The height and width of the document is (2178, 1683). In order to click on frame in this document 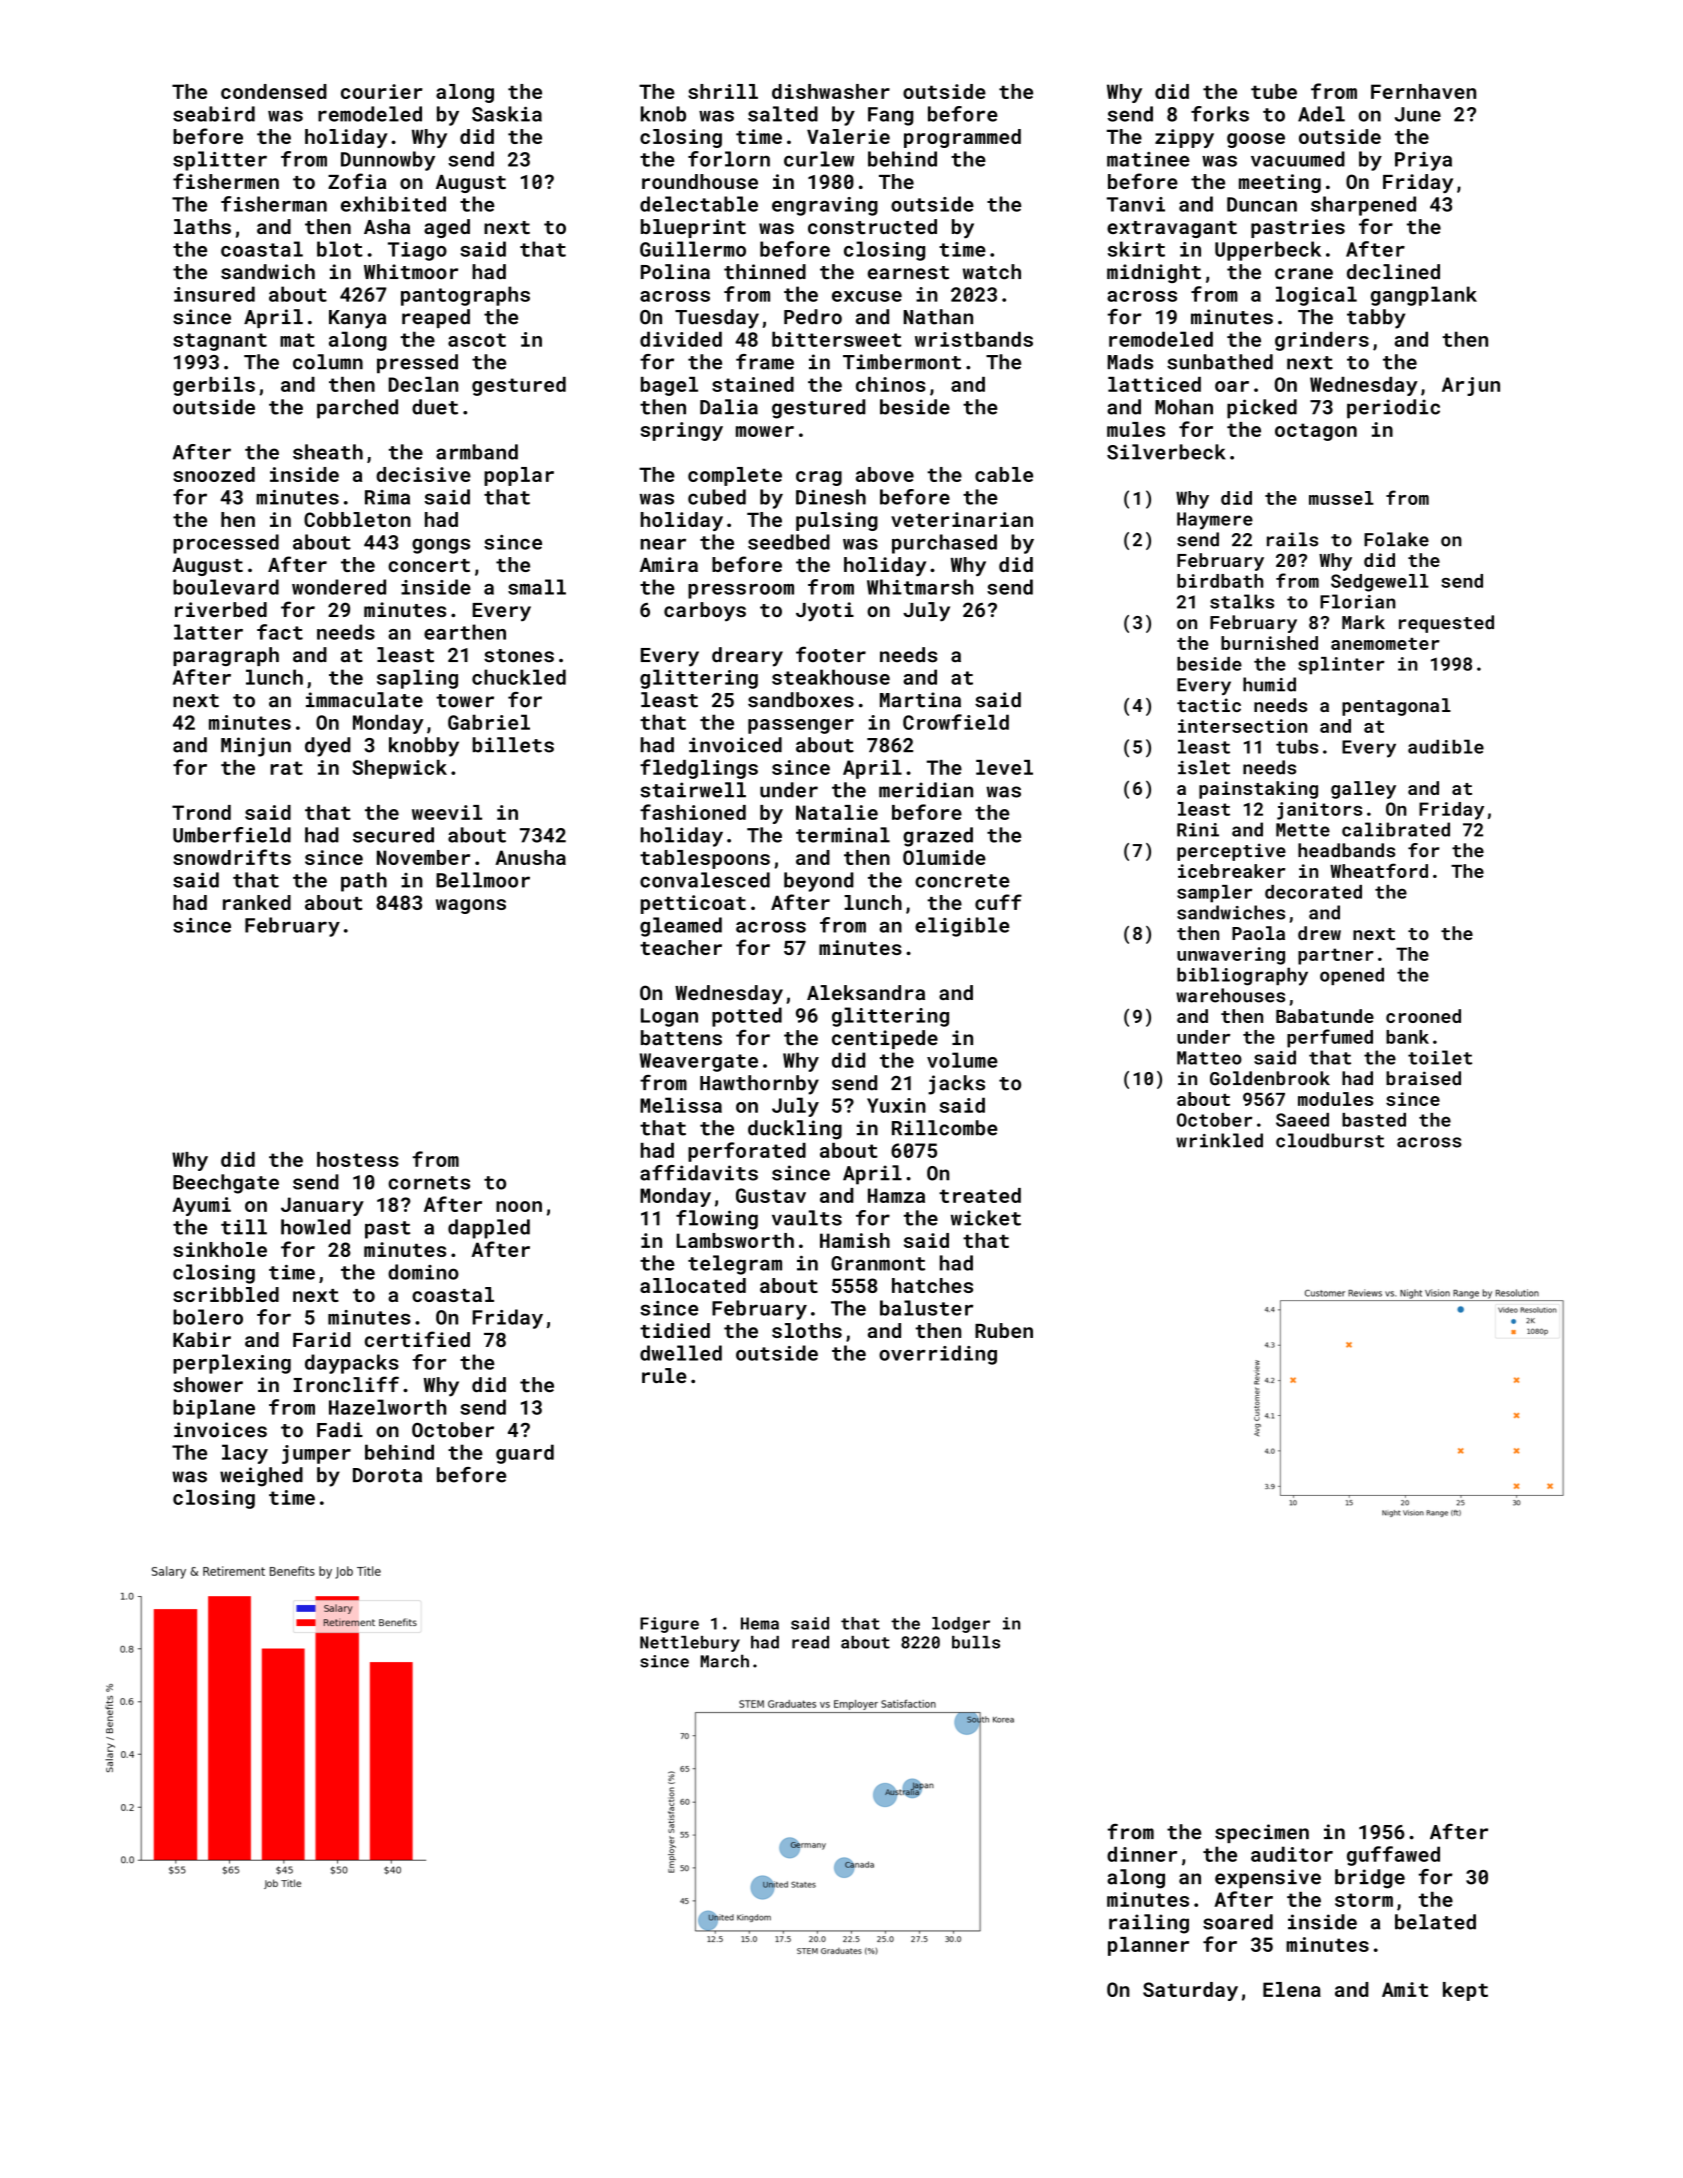, I will do `click(765, 362)`.
